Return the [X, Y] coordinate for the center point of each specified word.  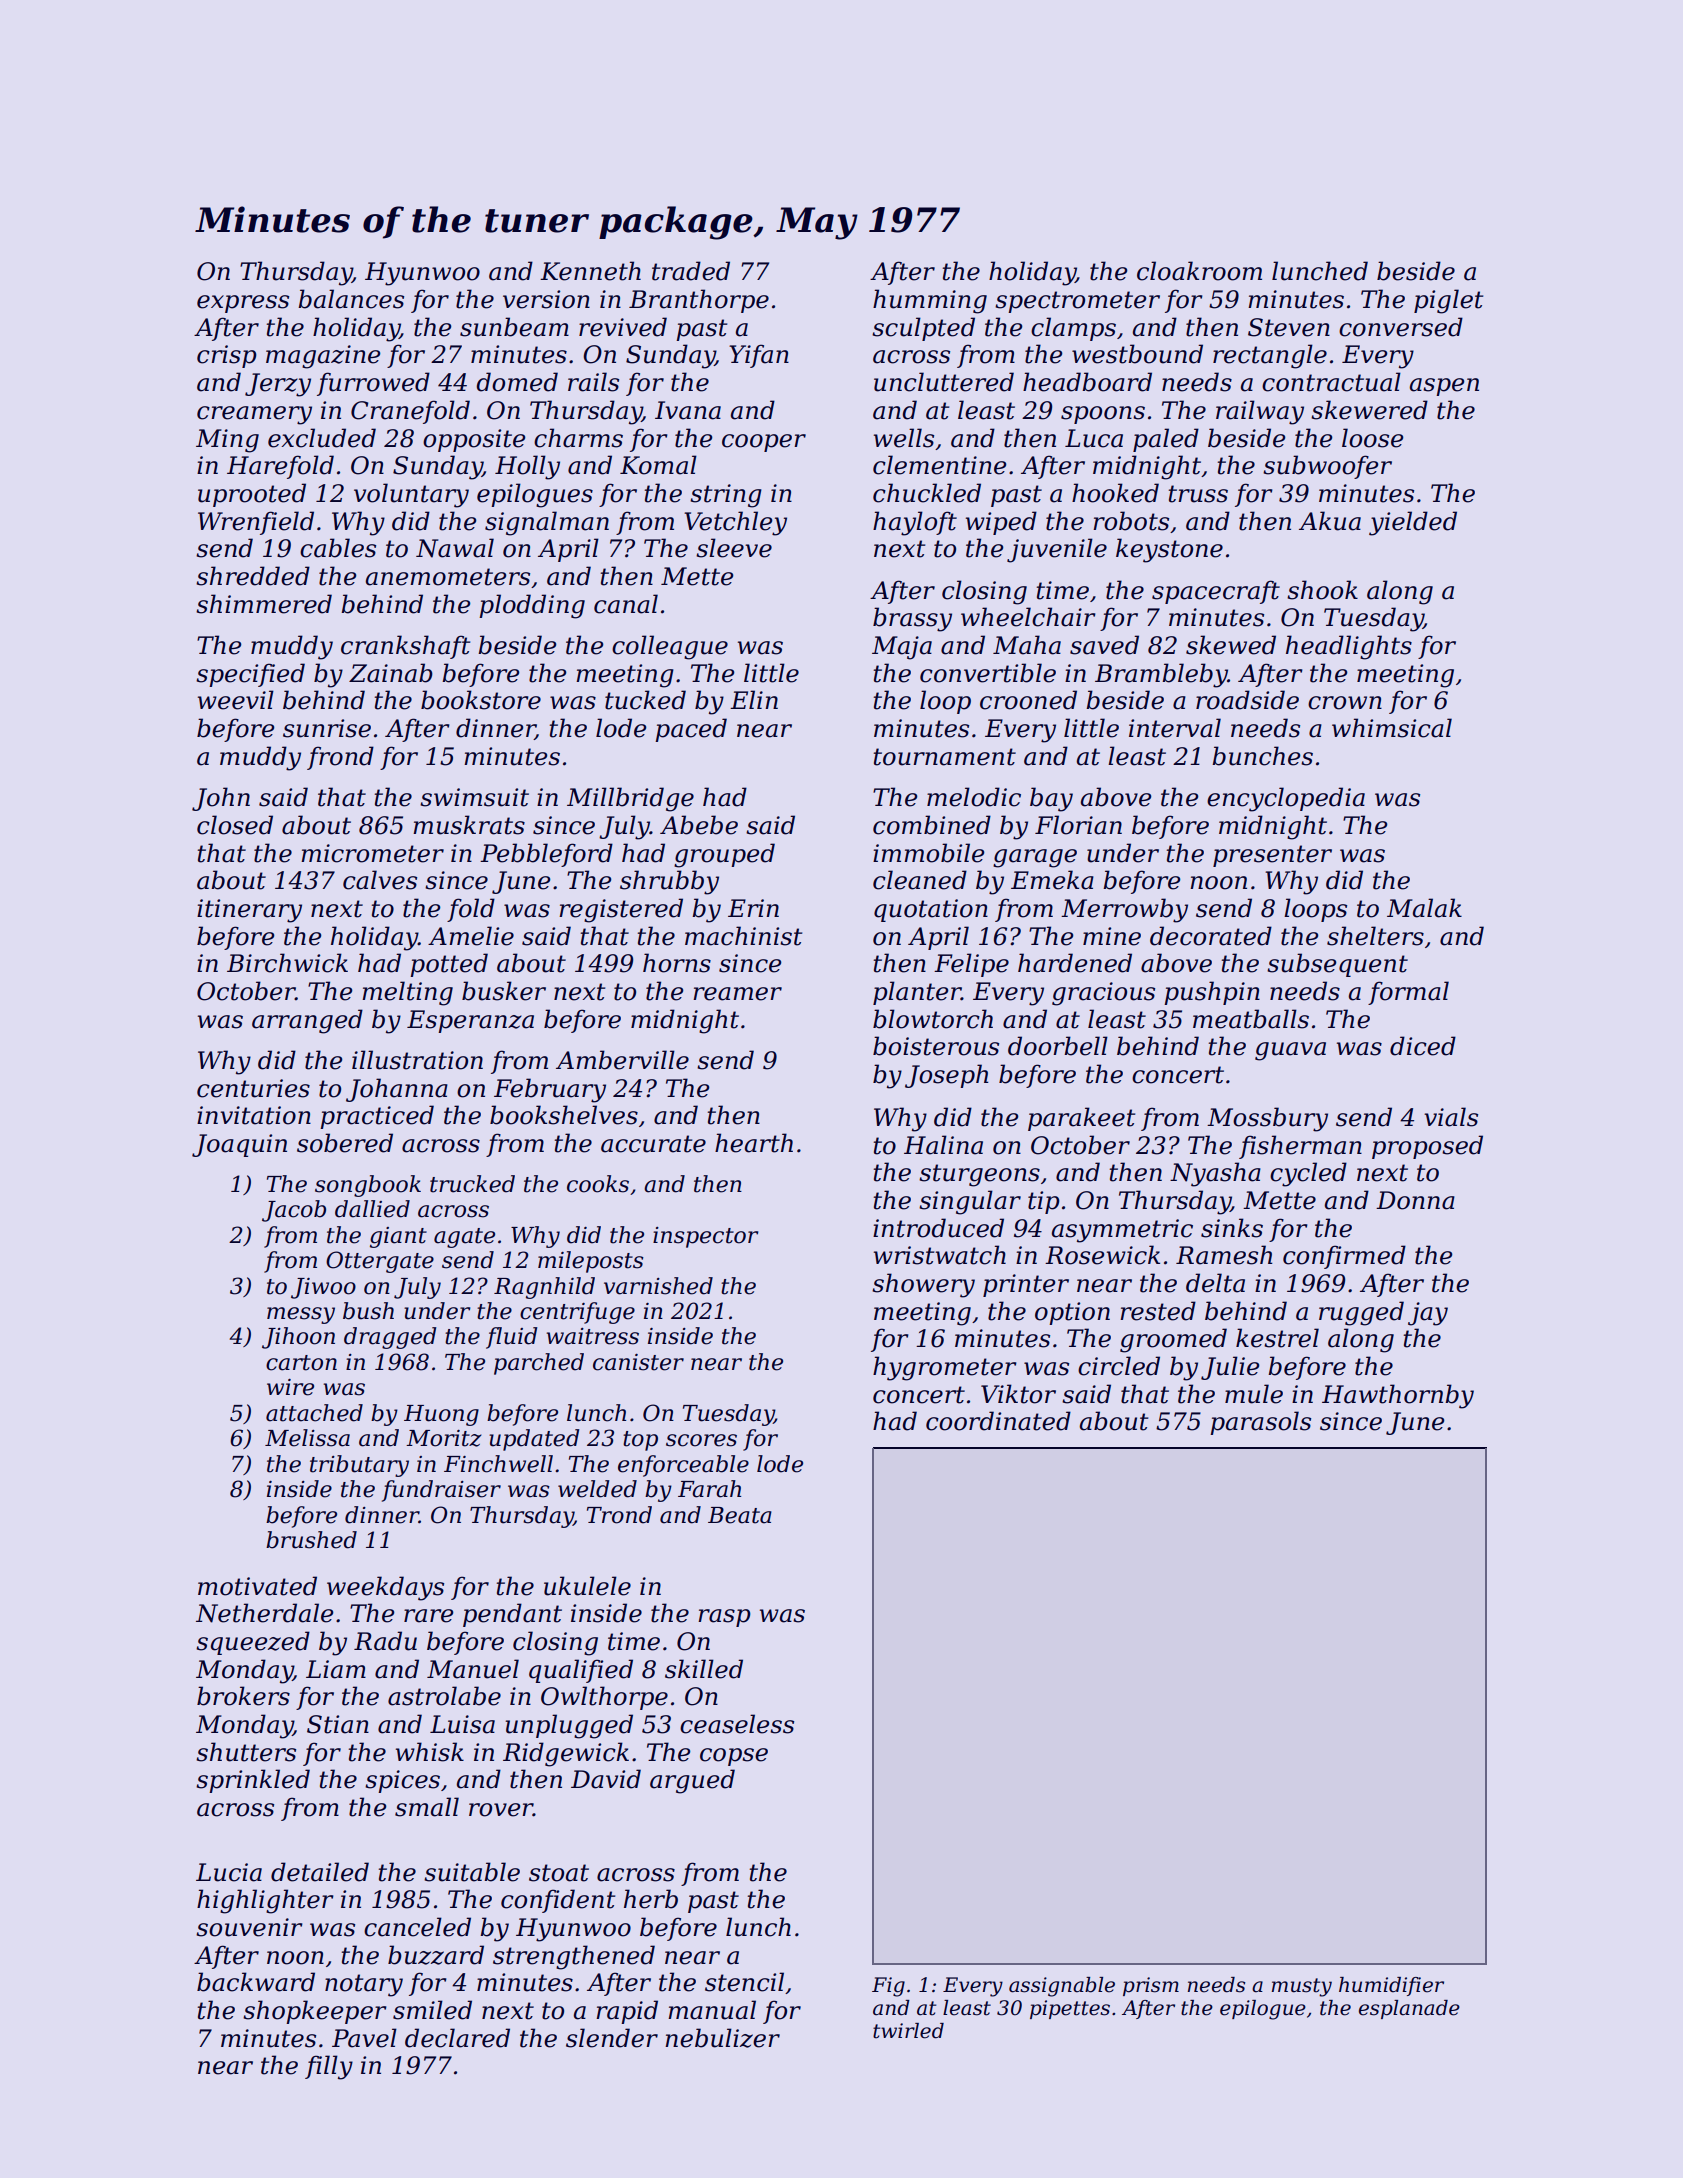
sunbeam [514, 327]
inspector [706, 1237]
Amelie [471, 936]
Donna [1415, 1200]
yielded [1413, 523]
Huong [441, 1415]
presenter [1272, 856]
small [427, 1807]
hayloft [915, 523]
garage [1035, 858]
